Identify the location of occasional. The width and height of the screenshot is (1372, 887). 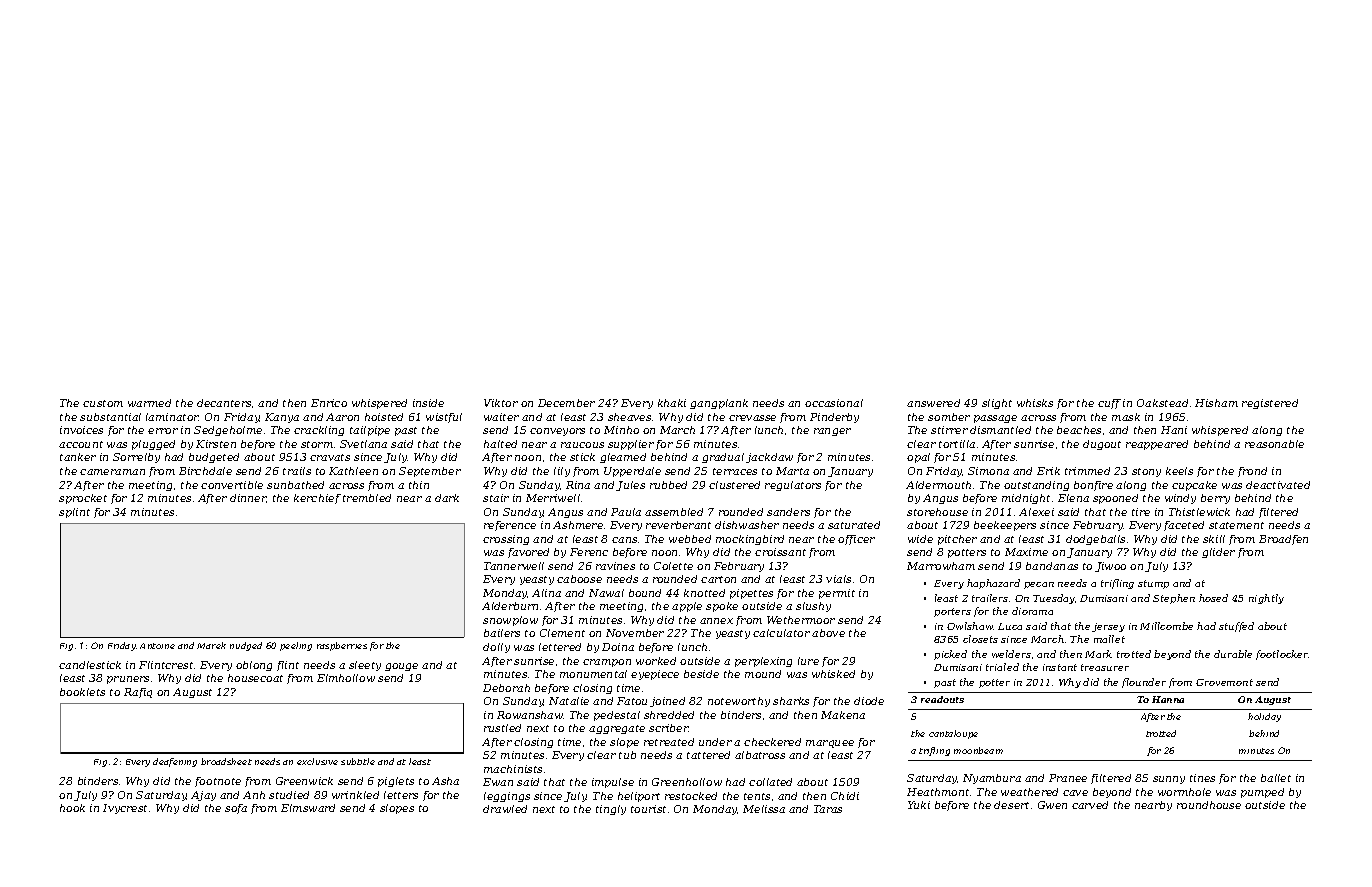
(834, 403).
